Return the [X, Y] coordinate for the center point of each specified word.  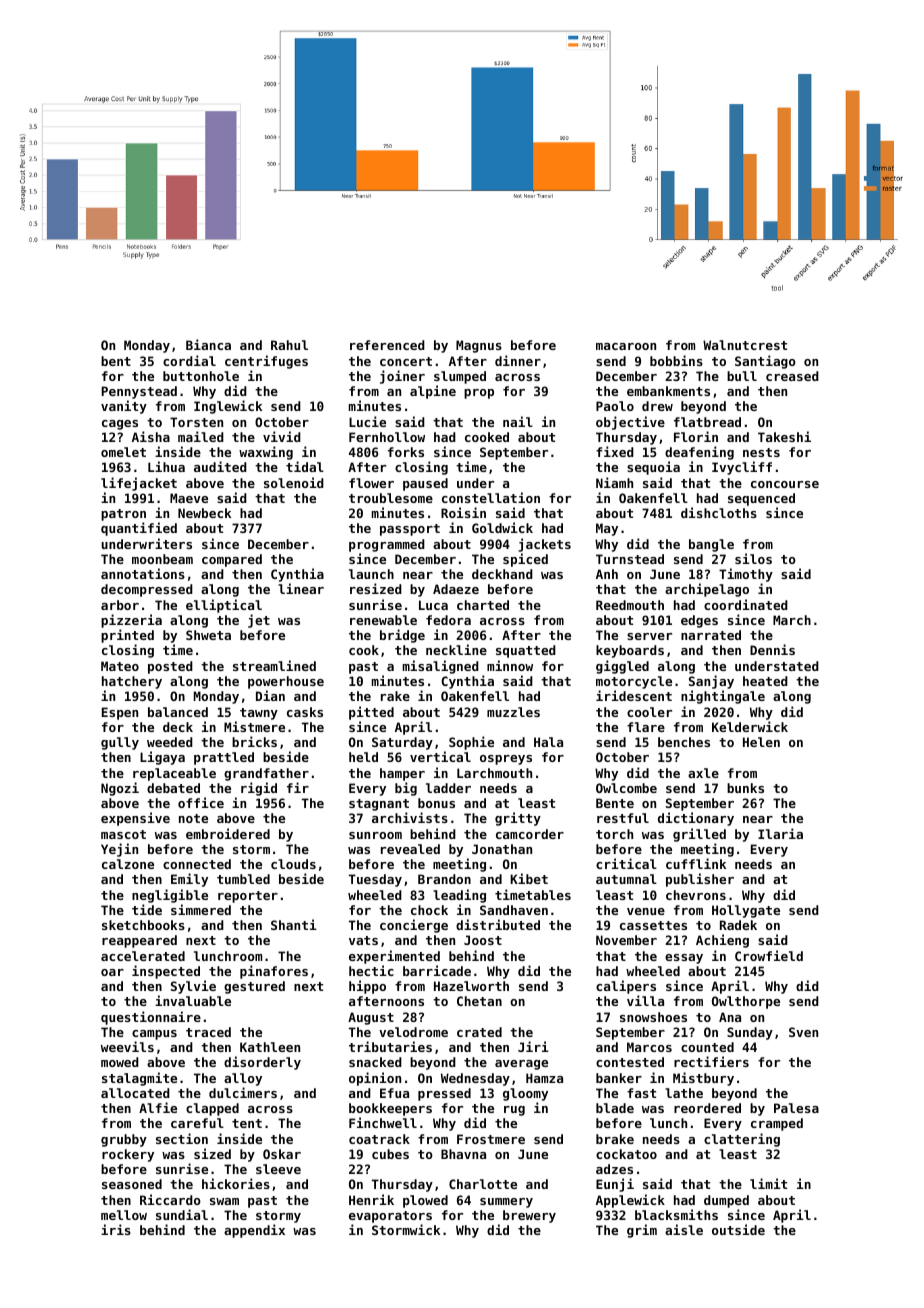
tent [247, 1123]
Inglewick [228, 407]
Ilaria [780, 833]
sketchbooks [143, 925]
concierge [414, 926]
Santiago [765, 362]
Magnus [479, 346]
